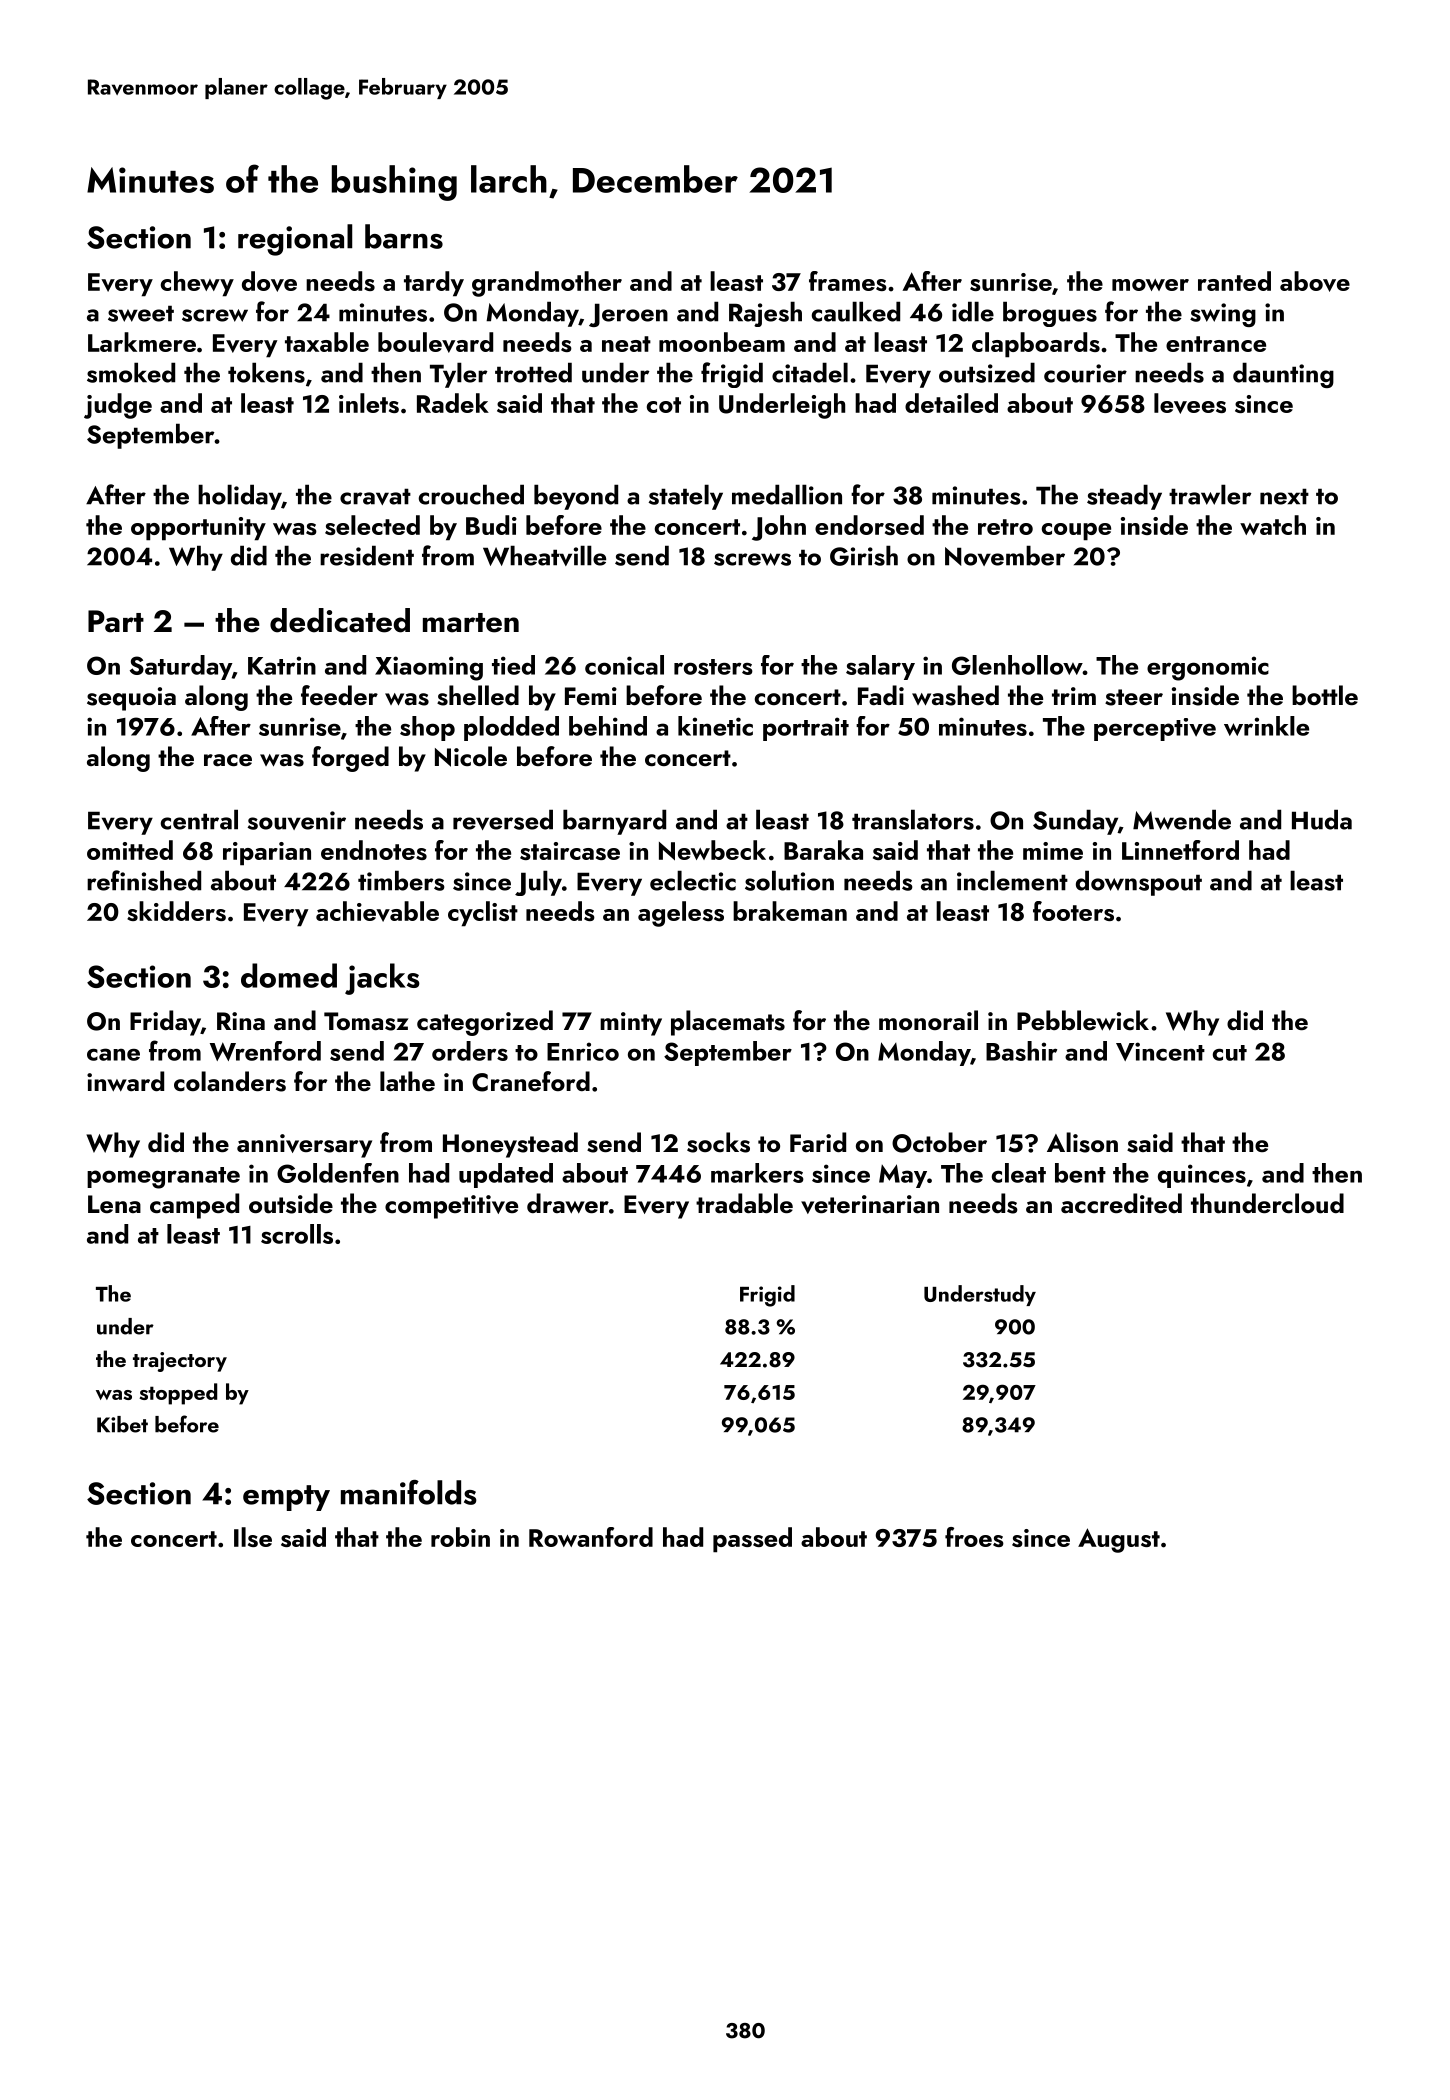  I want to click on watch, so click(1273, 525).
